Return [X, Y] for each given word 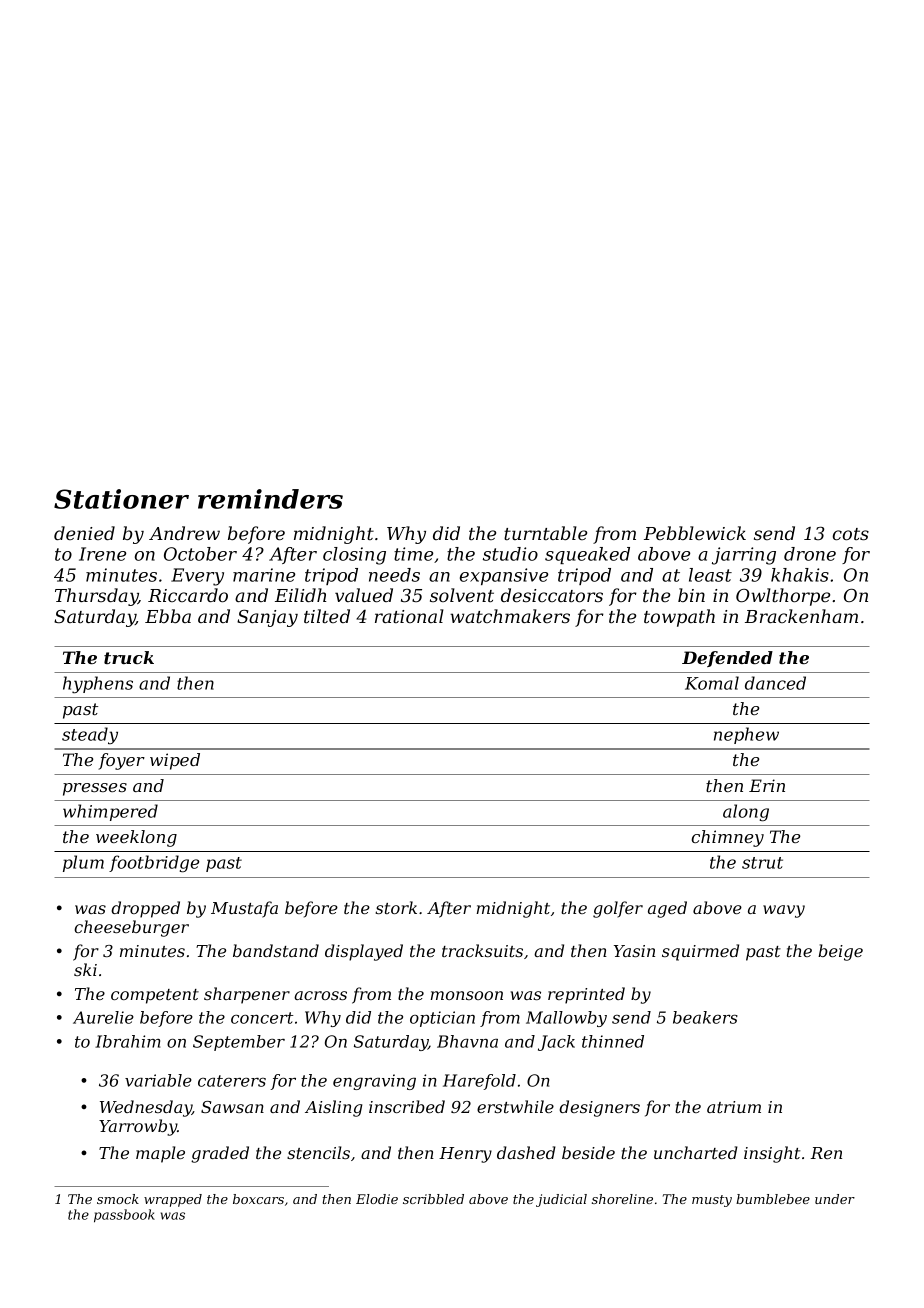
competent [155, 996]
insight [772, 1154]
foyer [121, 761]
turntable [545, 533]
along [746, 813]
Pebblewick [695, 533]
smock [118, 1199]
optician [442, 1019]
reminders [270, 499]
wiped [175, 761]
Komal [712, 683]
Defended [727, 659]
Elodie [377, 1199]
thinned [613, 1041]
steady [90, 736]
